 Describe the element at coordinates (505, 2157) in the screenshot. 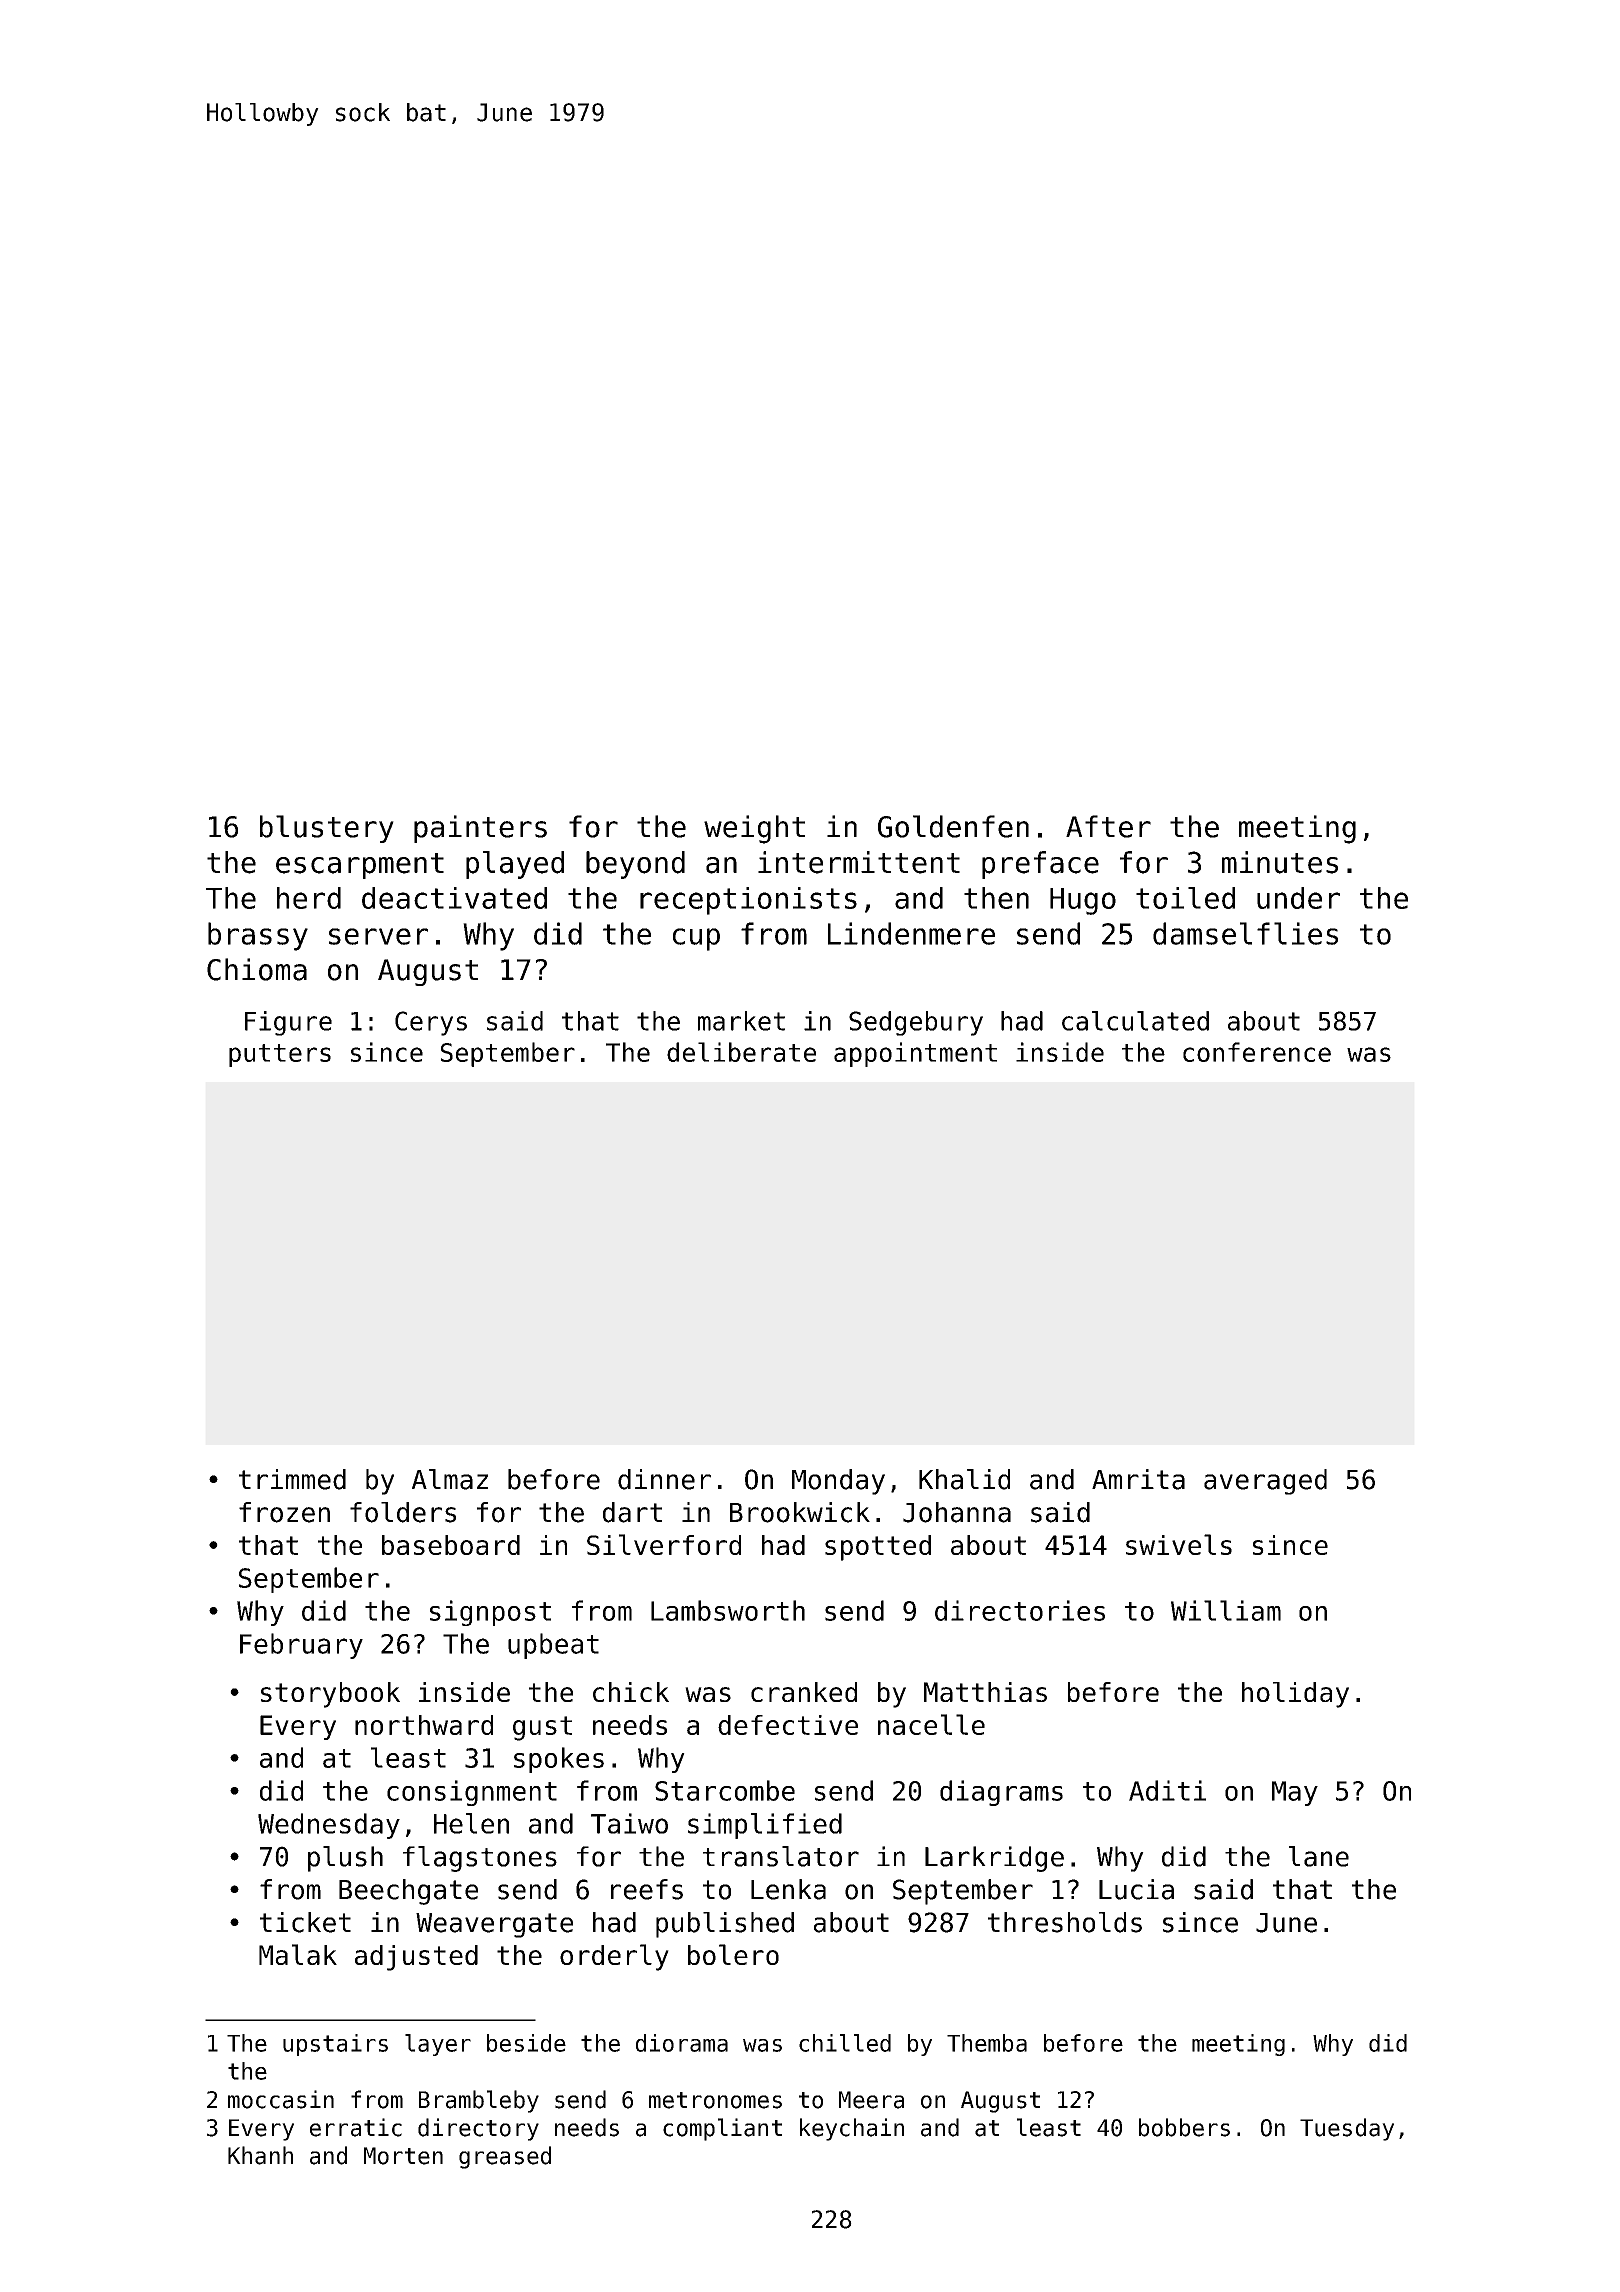

I see `greased` at that location.
